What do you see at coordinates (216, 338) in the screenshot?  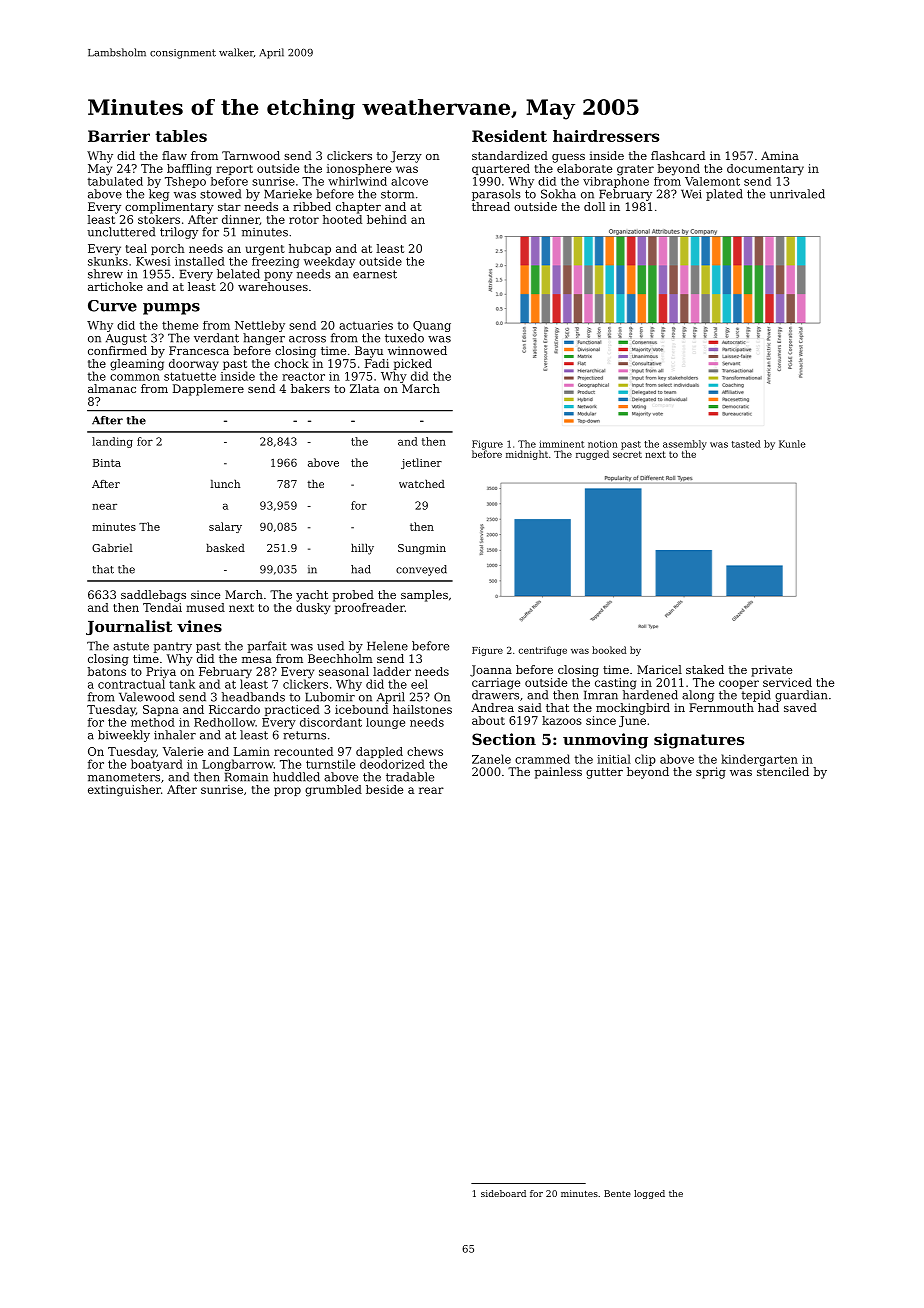 I see `verdant` at bounding box center [216, 338].
